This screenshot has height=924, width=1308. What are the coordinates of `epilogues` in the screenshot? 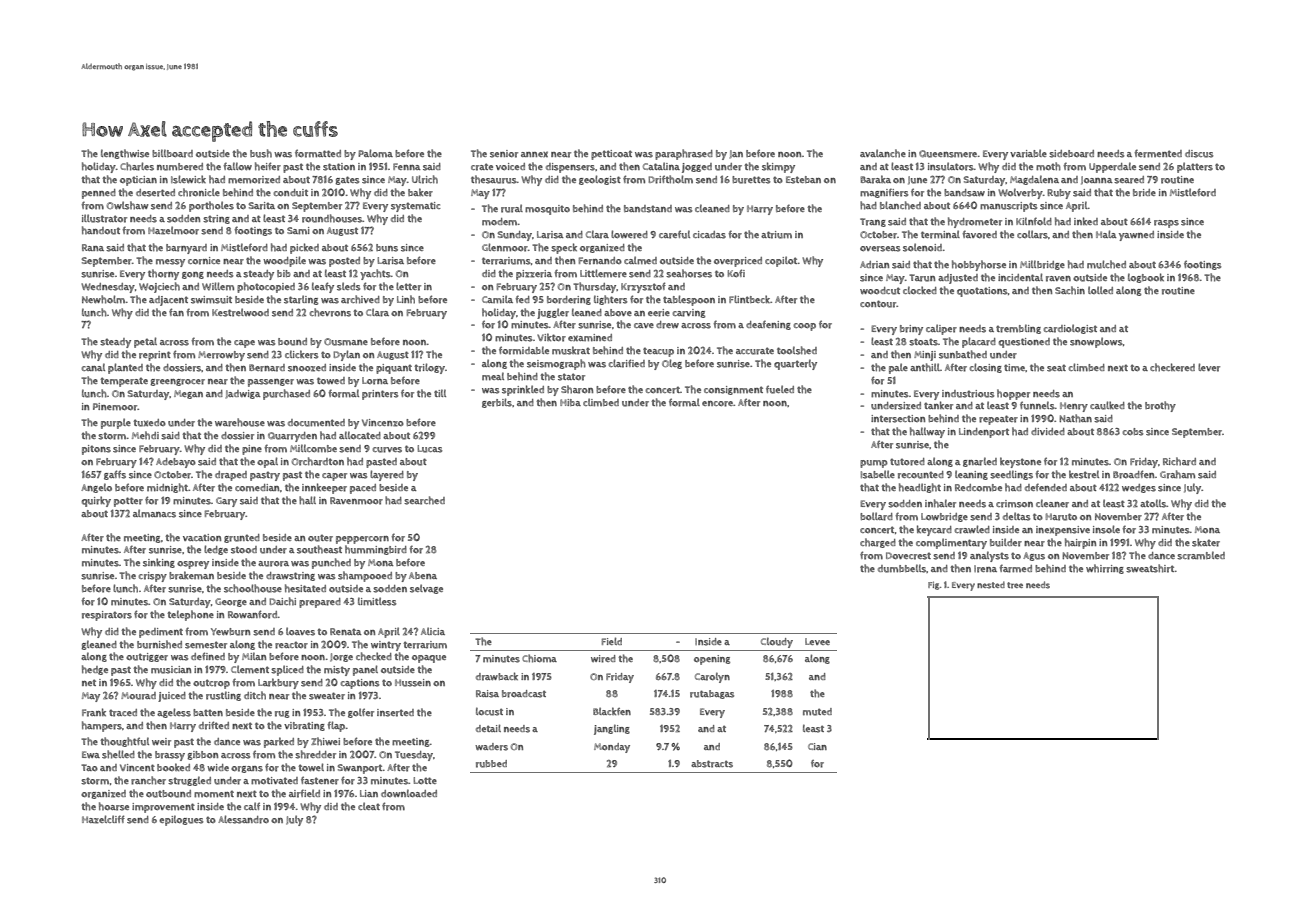 It's located at (181, 820).
